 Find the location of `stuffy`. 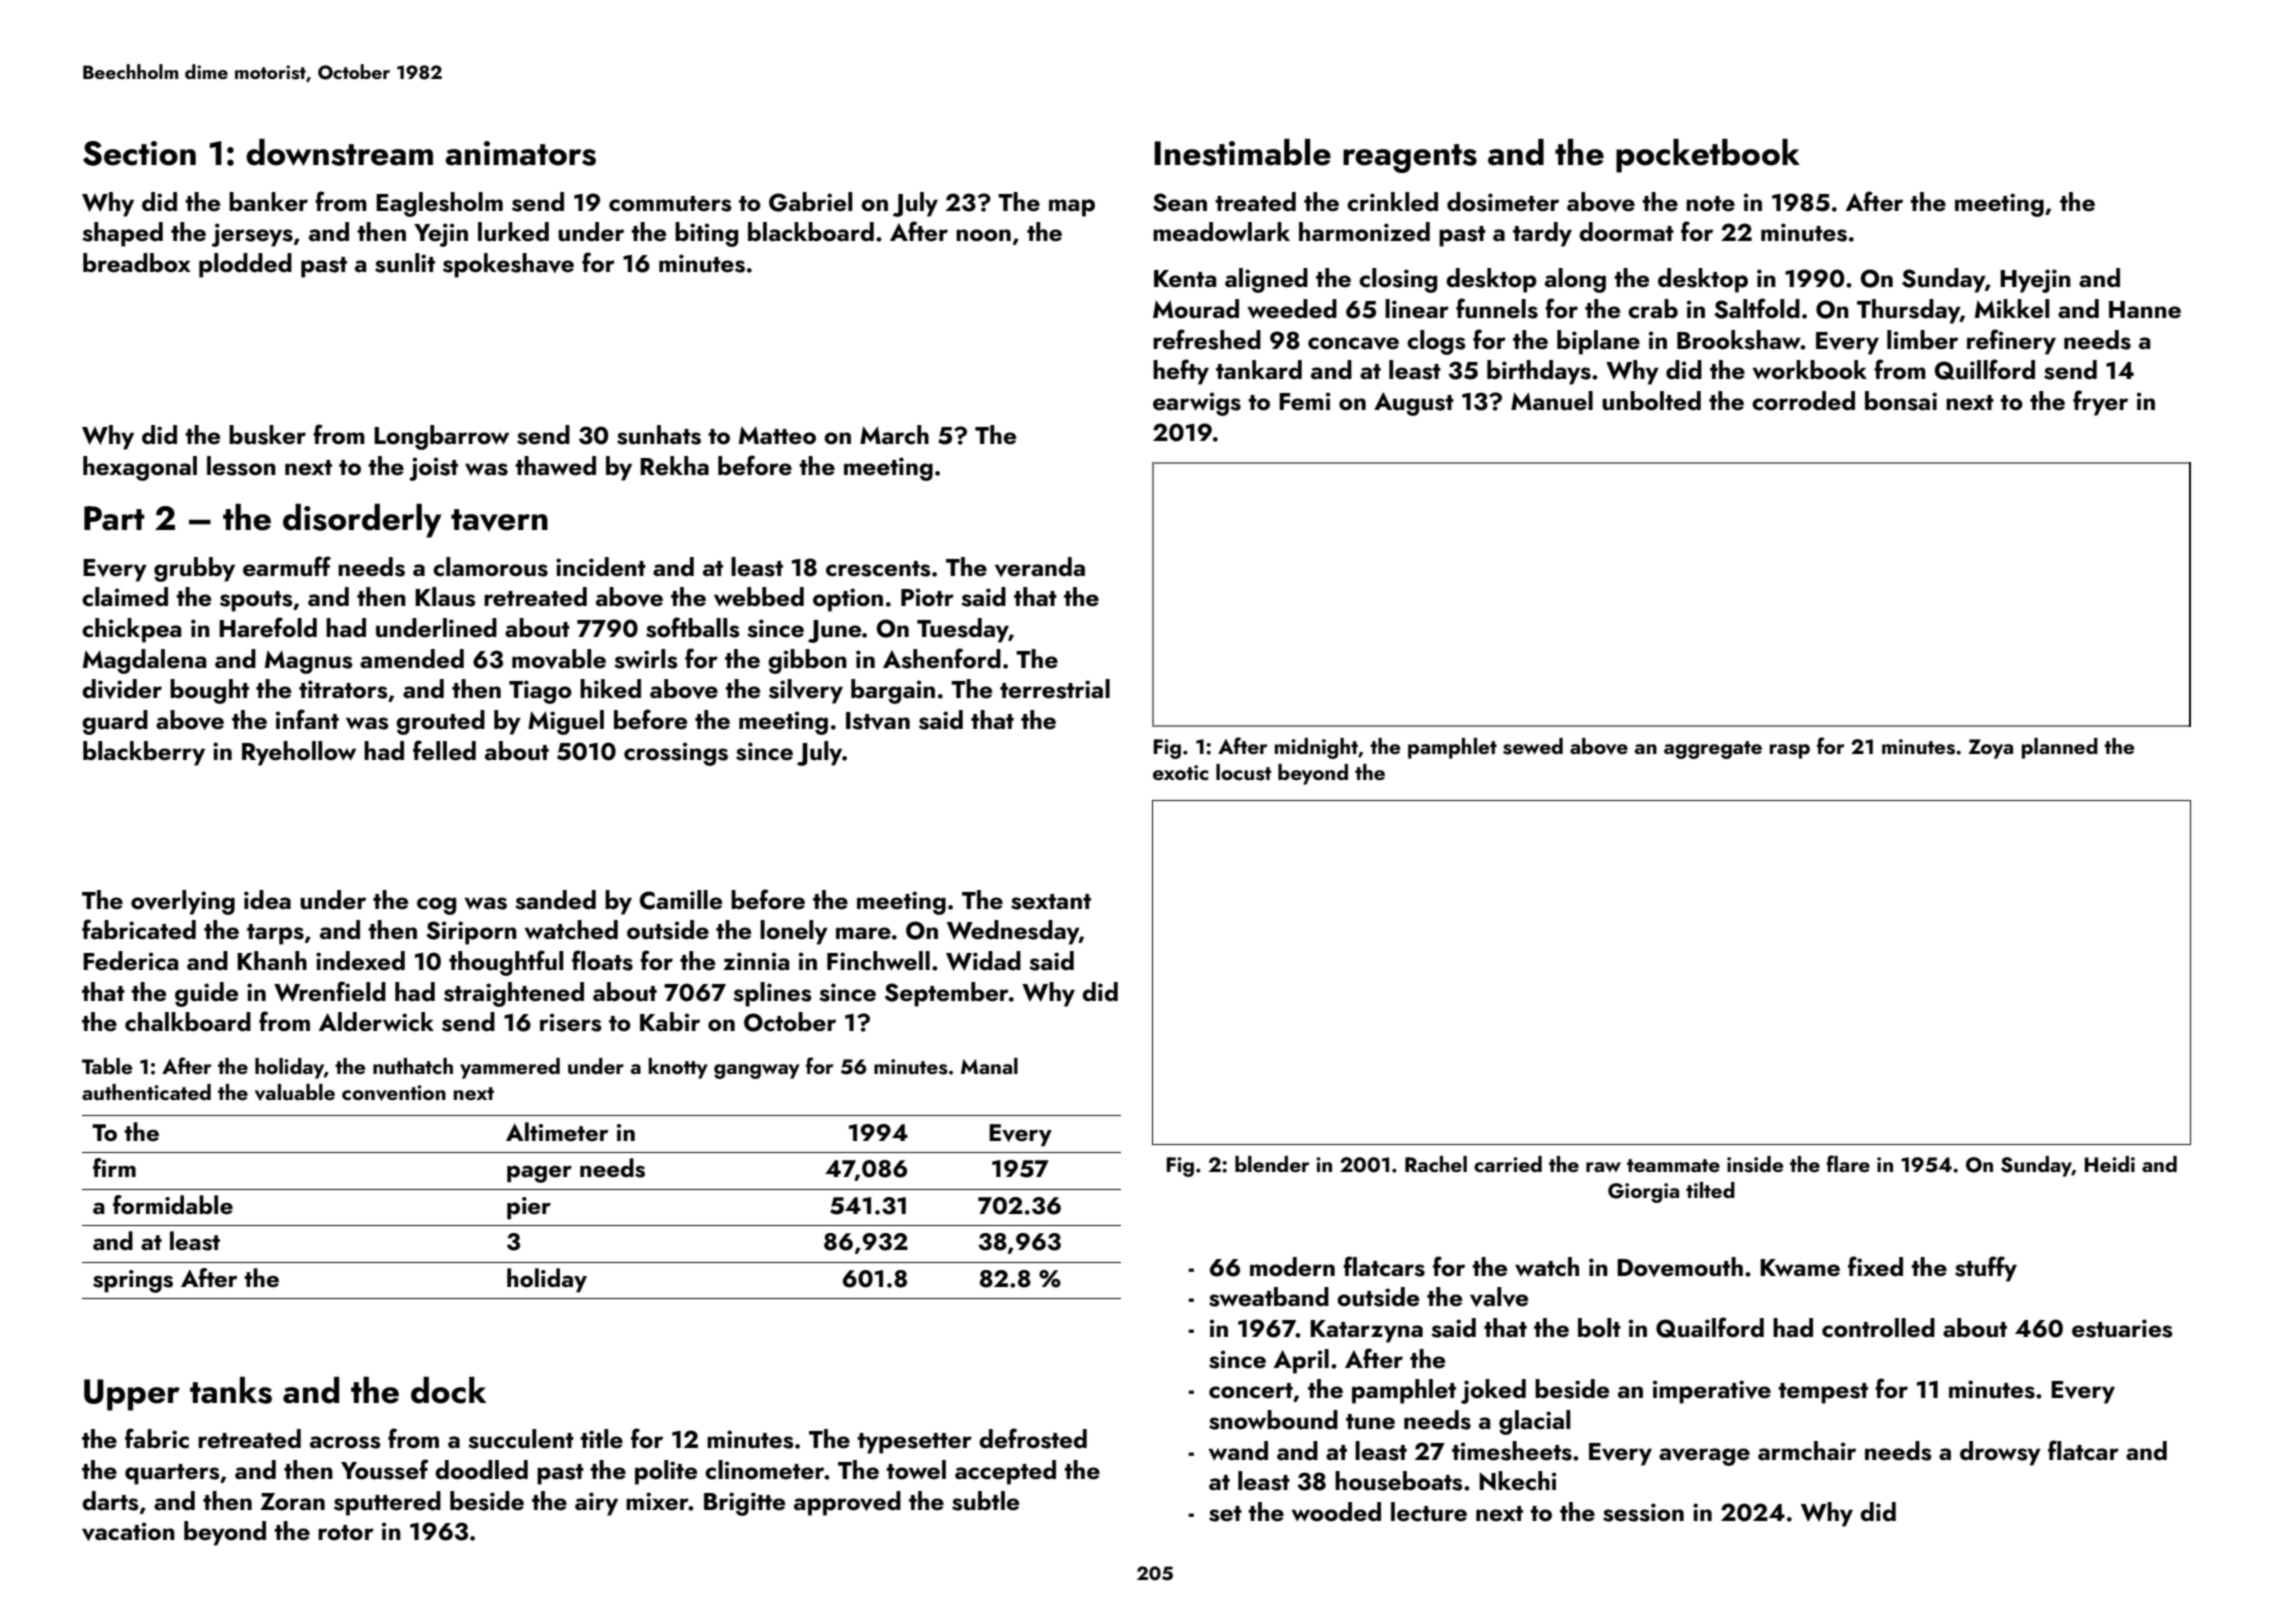

stuffy is located at coordinates (1986, 1269).
